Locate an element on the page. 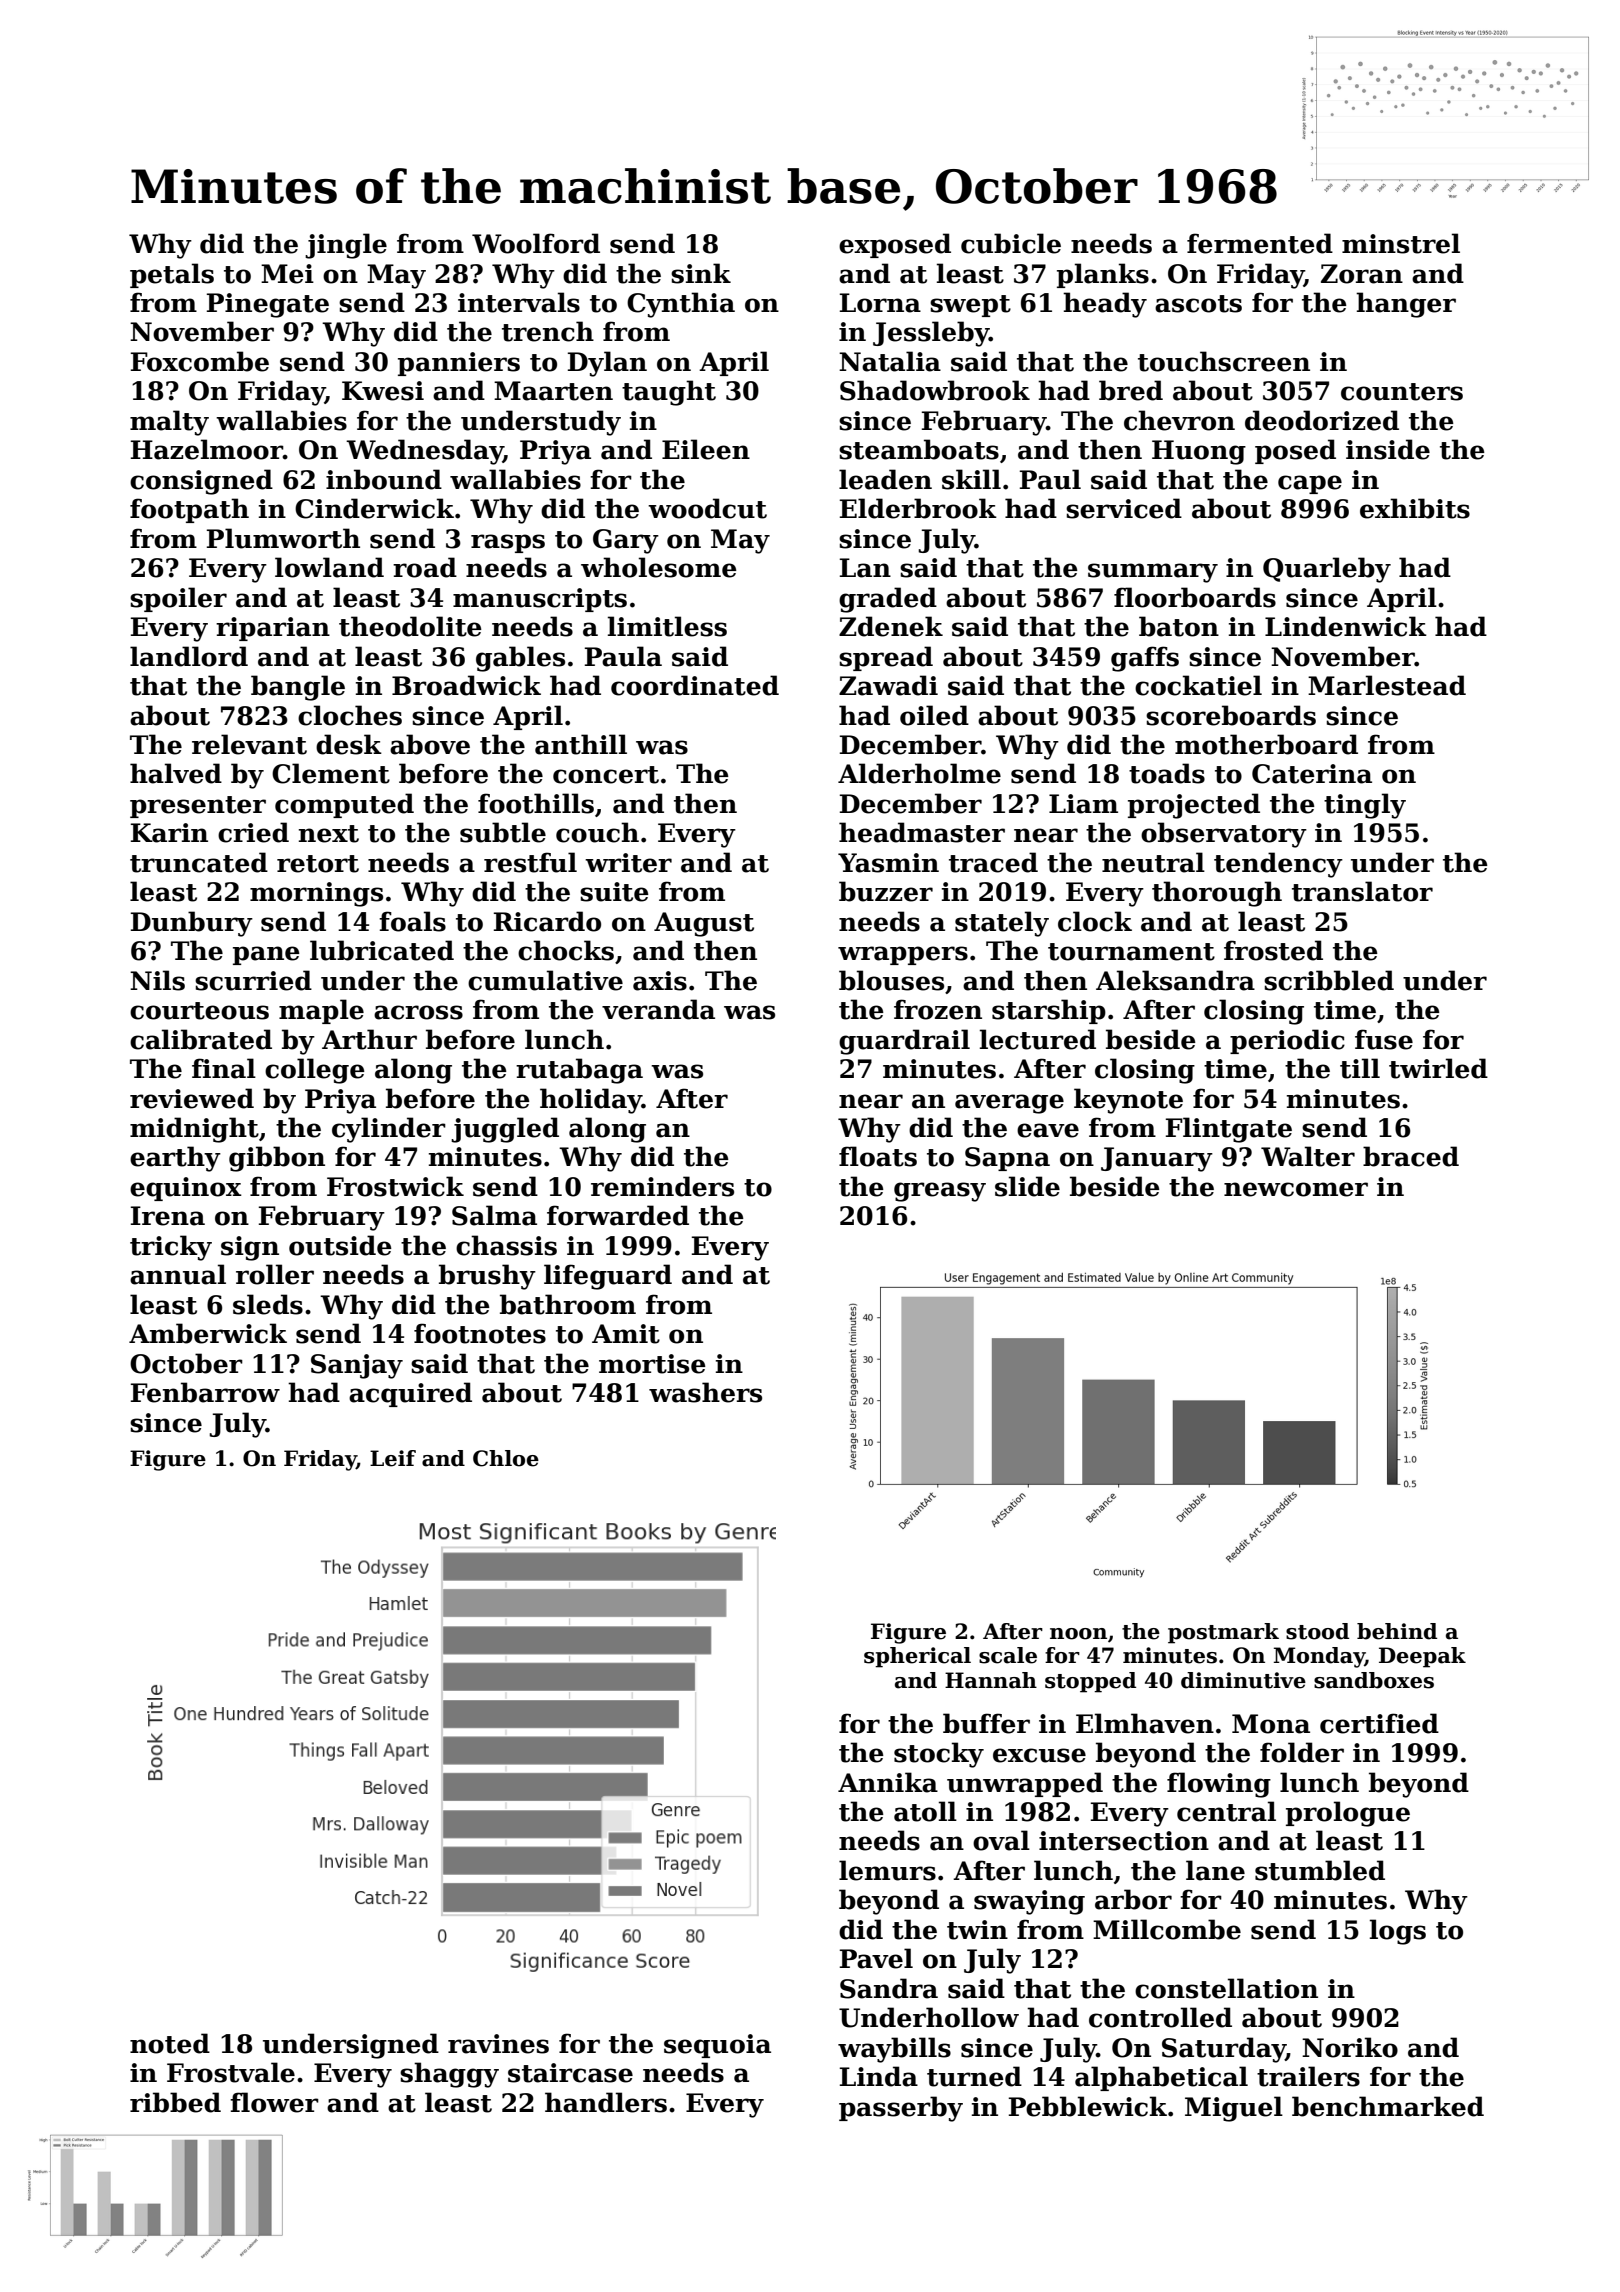 The width and height of the page is (1620, 2292). passerby is located at coordinates (901, 2109).
